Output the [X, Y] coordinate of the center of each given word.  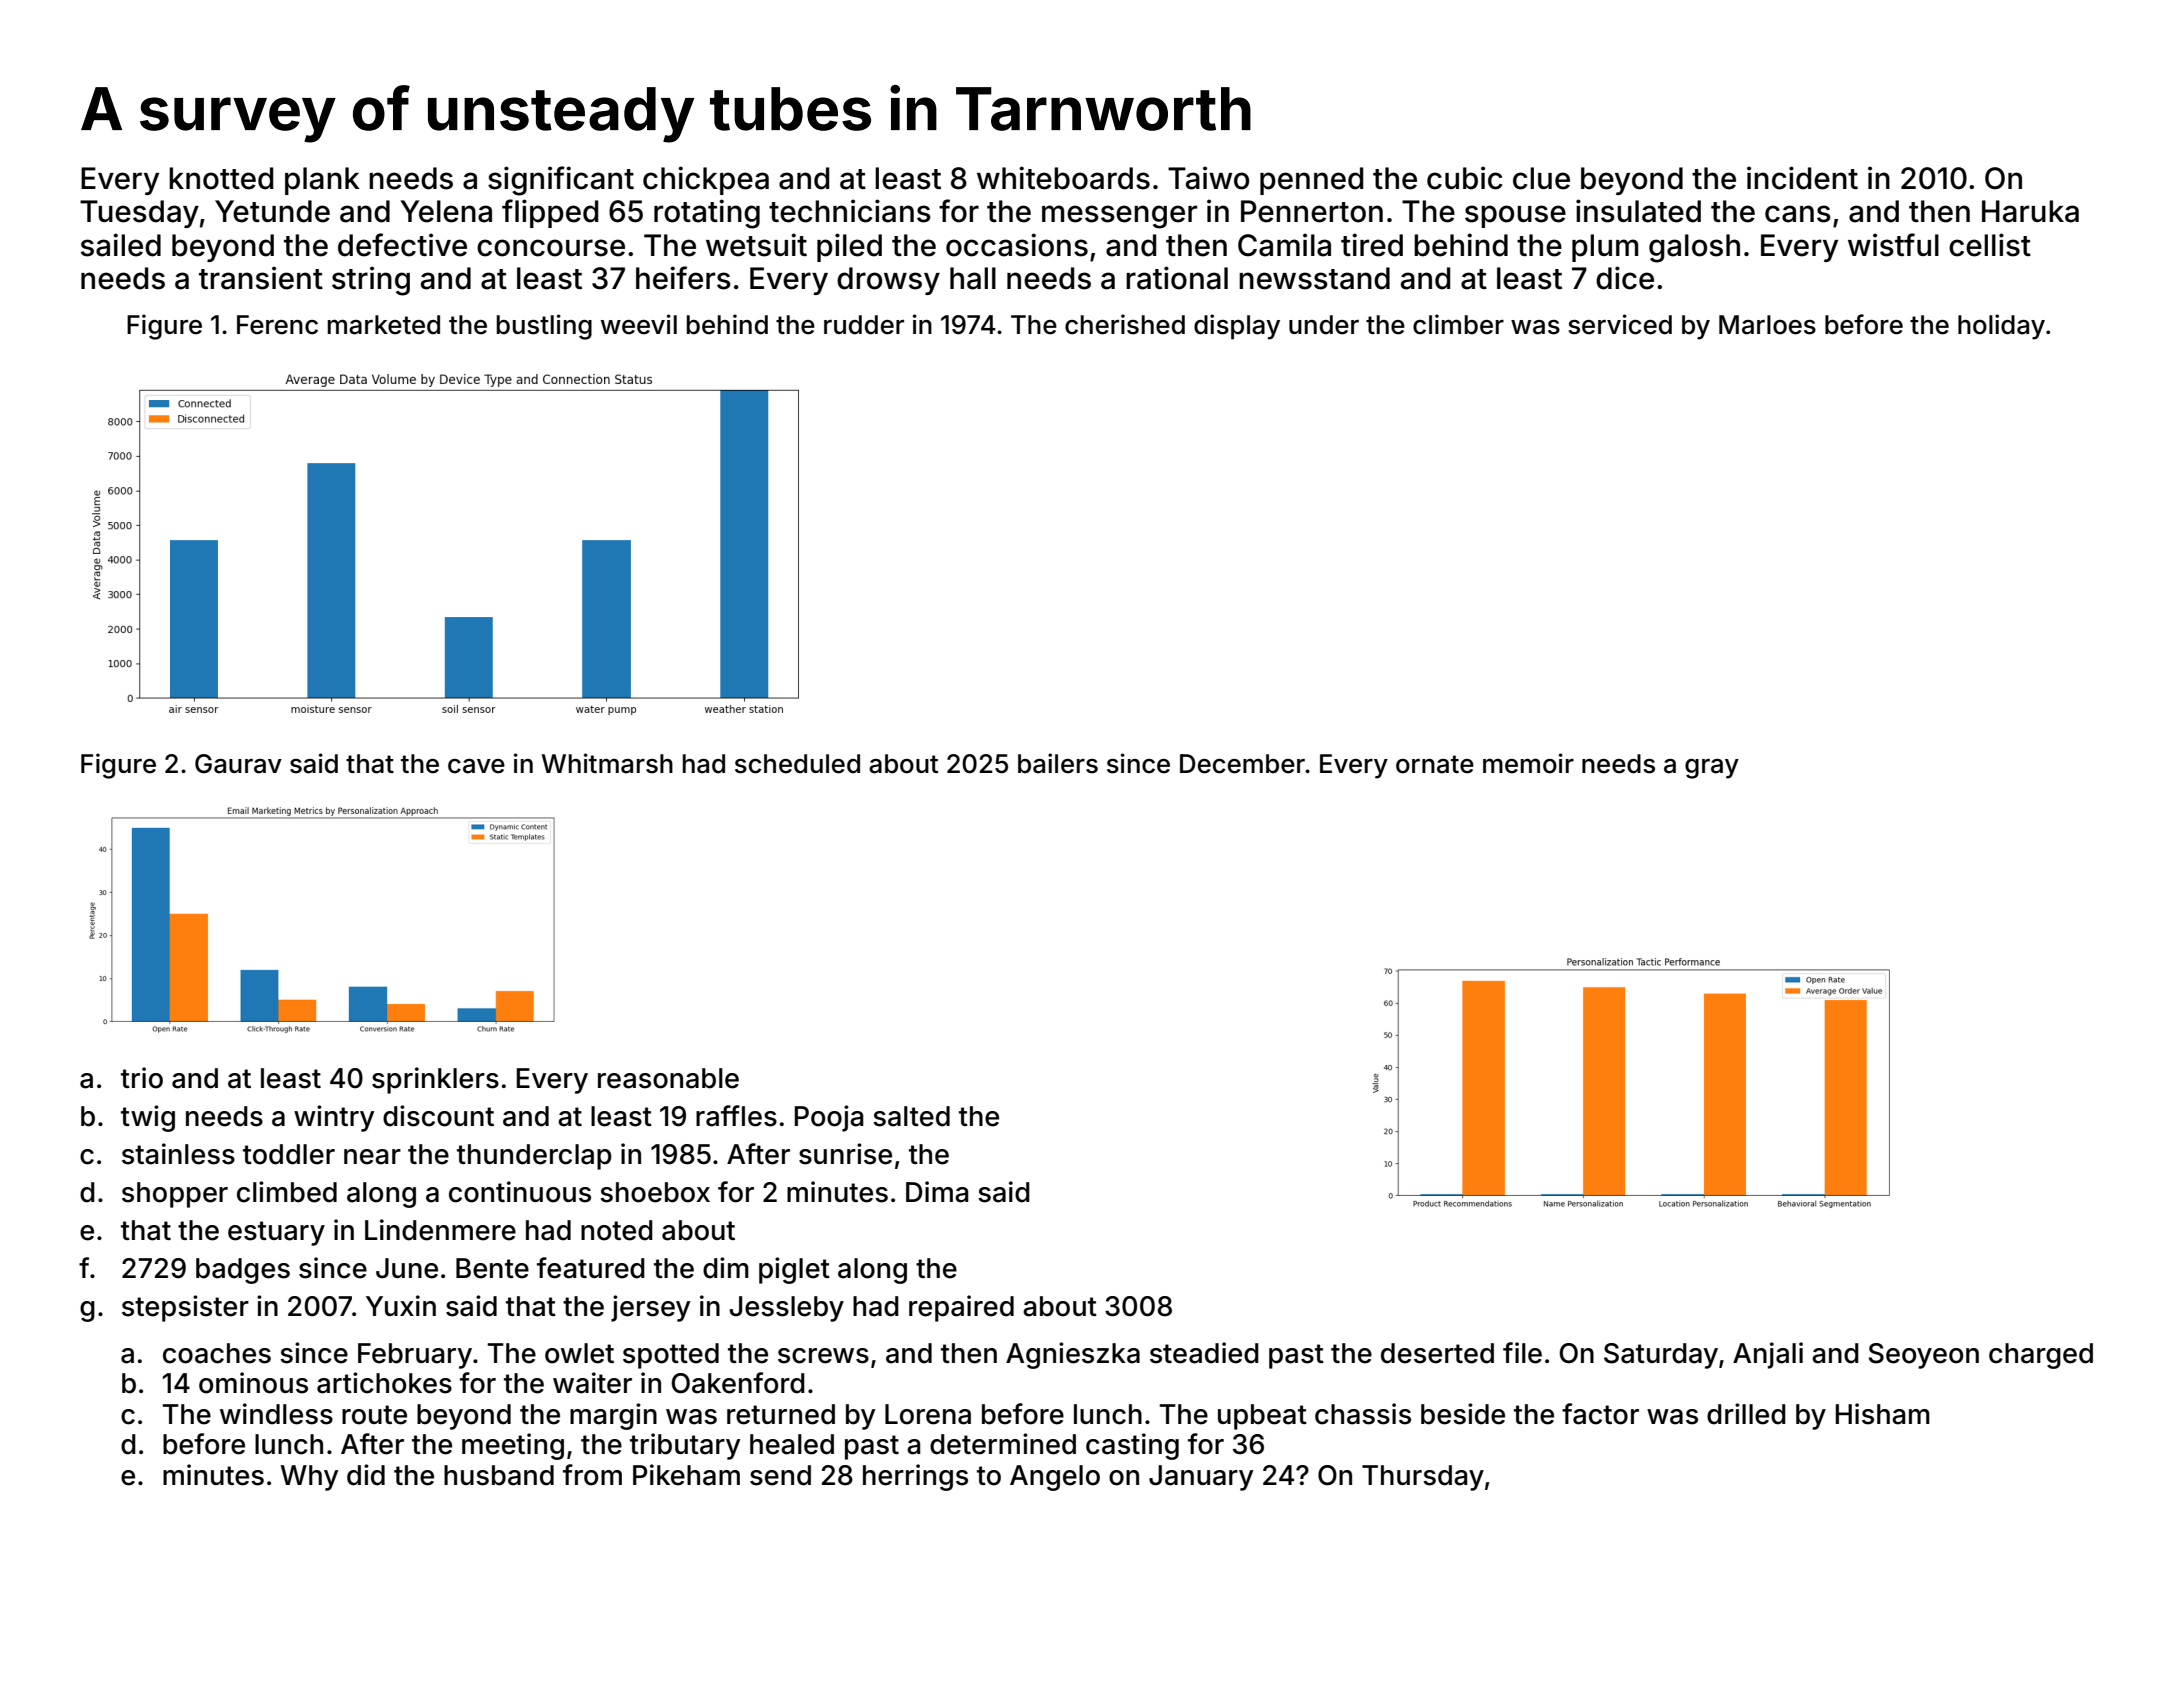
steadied [1204, 1353]
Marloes [1767, 325]
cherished [1125, 324]
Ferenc [277, 325]
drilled [1746, 1414]
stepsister [185, 1308]
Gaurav [238, 764]
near [372, 1157]
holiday [2001, 327]
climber [1458, 324]
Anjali [1768, 1355]
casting [1132, 1446]
